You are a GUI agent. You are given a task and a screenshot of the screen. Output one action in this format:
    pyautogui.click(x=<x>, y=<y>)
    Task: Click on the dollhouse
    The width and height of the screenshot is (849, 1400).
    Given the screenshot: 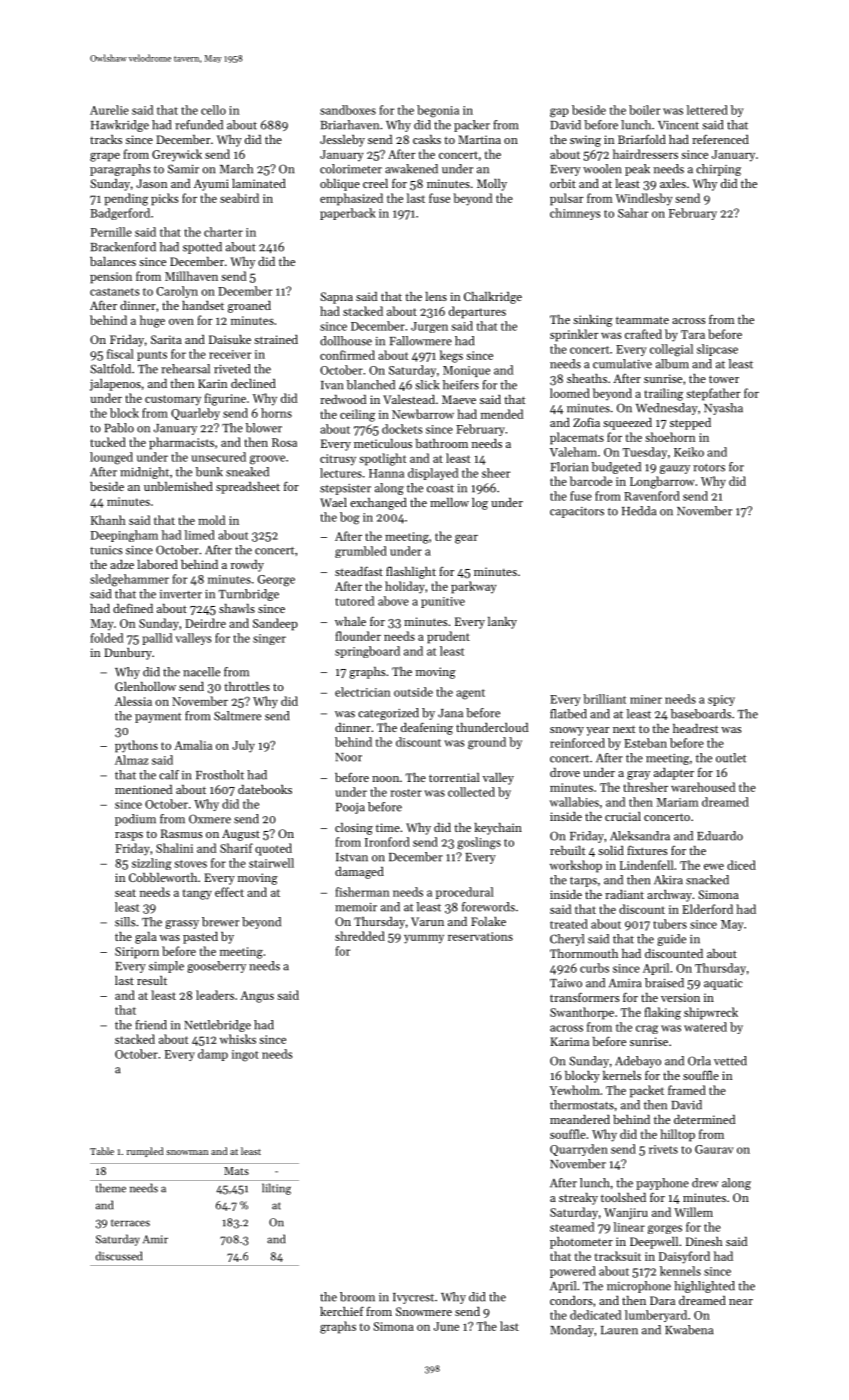 What is the action you would take?
    pyautogui.click(x=346, y=341)
